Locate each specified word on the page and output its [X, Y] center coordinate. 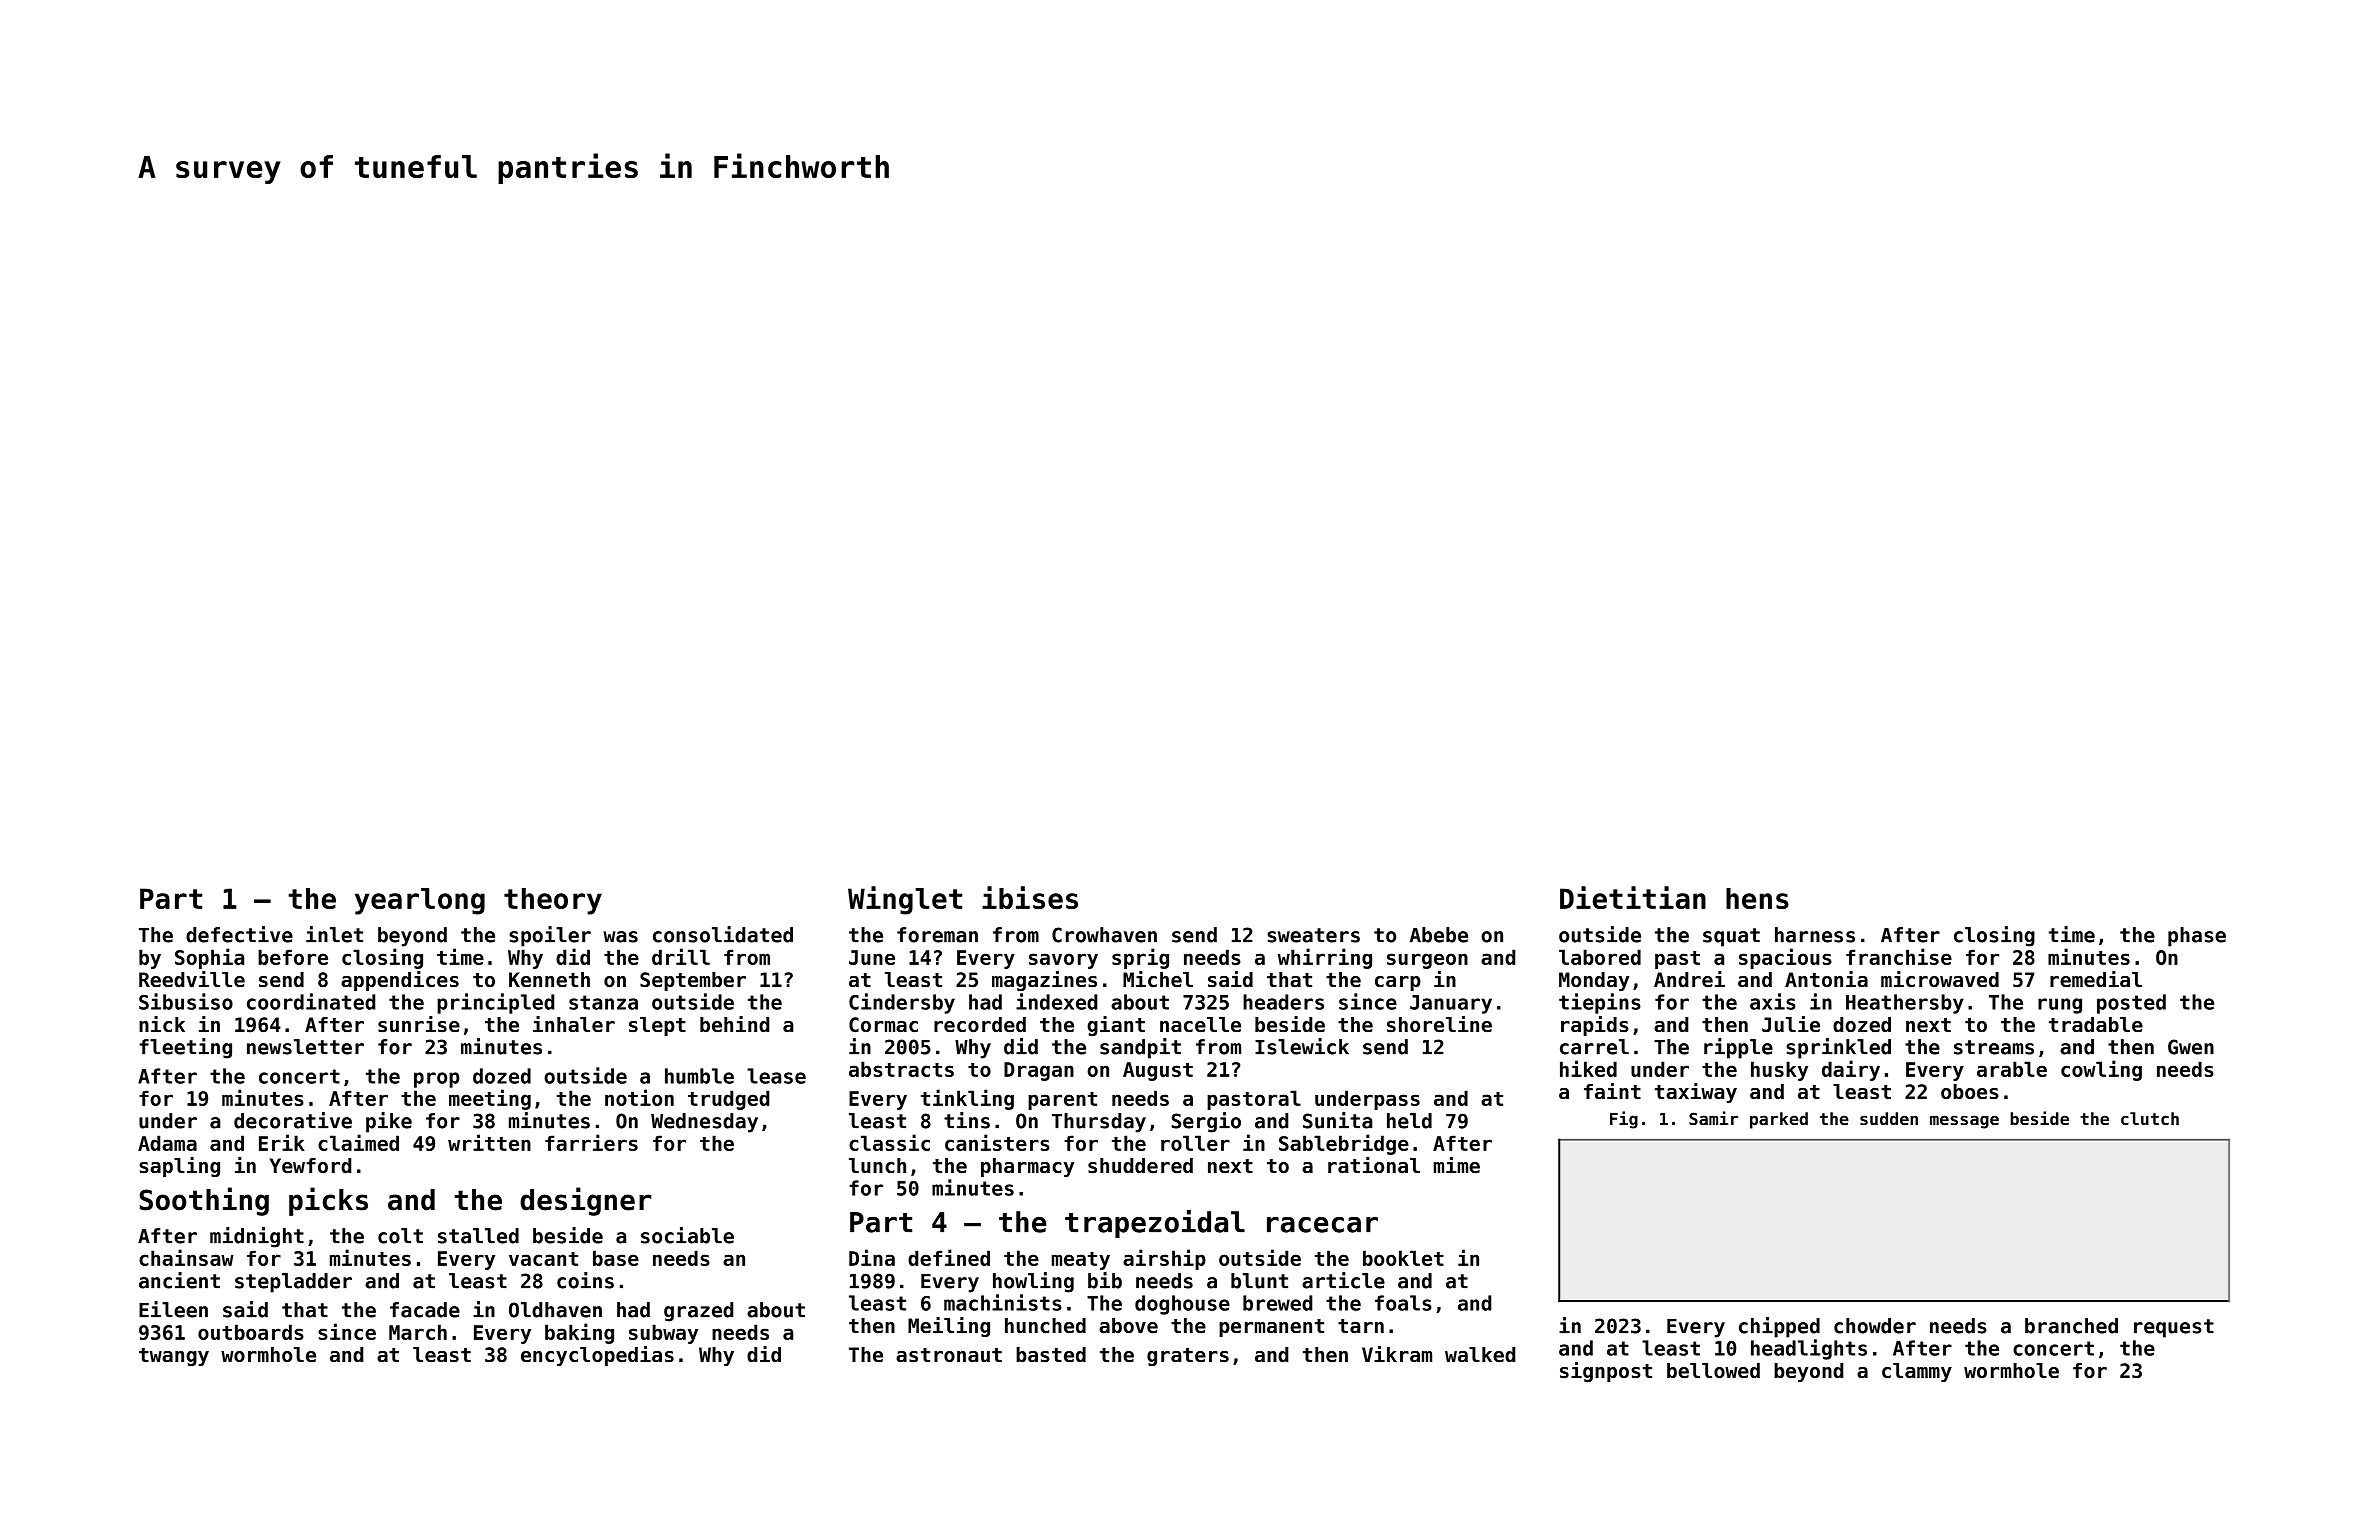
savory [1063, 961]
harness [1815, 935]
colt [400, 1236]
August [1158, 1071]
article [1343, 1280]
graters [1188, 1357]
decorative [293, 1120]
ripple [1738, 1048]
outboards [251, 1332]
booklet [1403, 1258]
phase [2197, 937]
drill [681, 956]
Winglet [905, 900]
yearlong [420, 901]
